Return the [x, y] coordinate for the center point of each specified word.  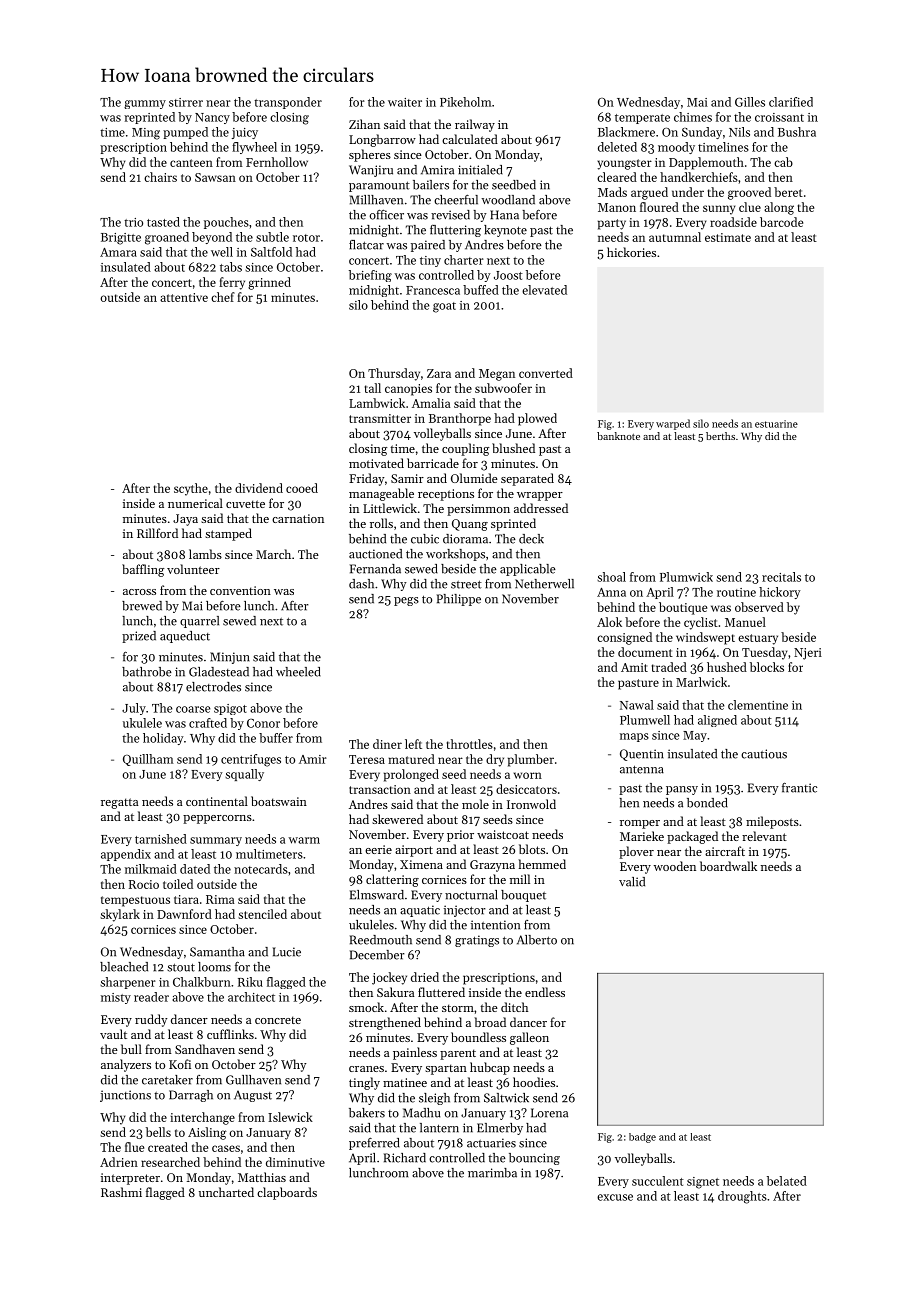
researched [170, 1162]
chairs [160, 177]
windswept [705, 638]
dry [495, 760]
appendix [126, 855]
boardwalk [728, 866]
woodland [508, 200]
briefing [370, 276]
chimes [693, 117]
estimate [728, 237]
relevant [764, 836]
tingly [364, 1083]
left [413, 744]
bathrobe [147, 672]
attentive [184, 297]
